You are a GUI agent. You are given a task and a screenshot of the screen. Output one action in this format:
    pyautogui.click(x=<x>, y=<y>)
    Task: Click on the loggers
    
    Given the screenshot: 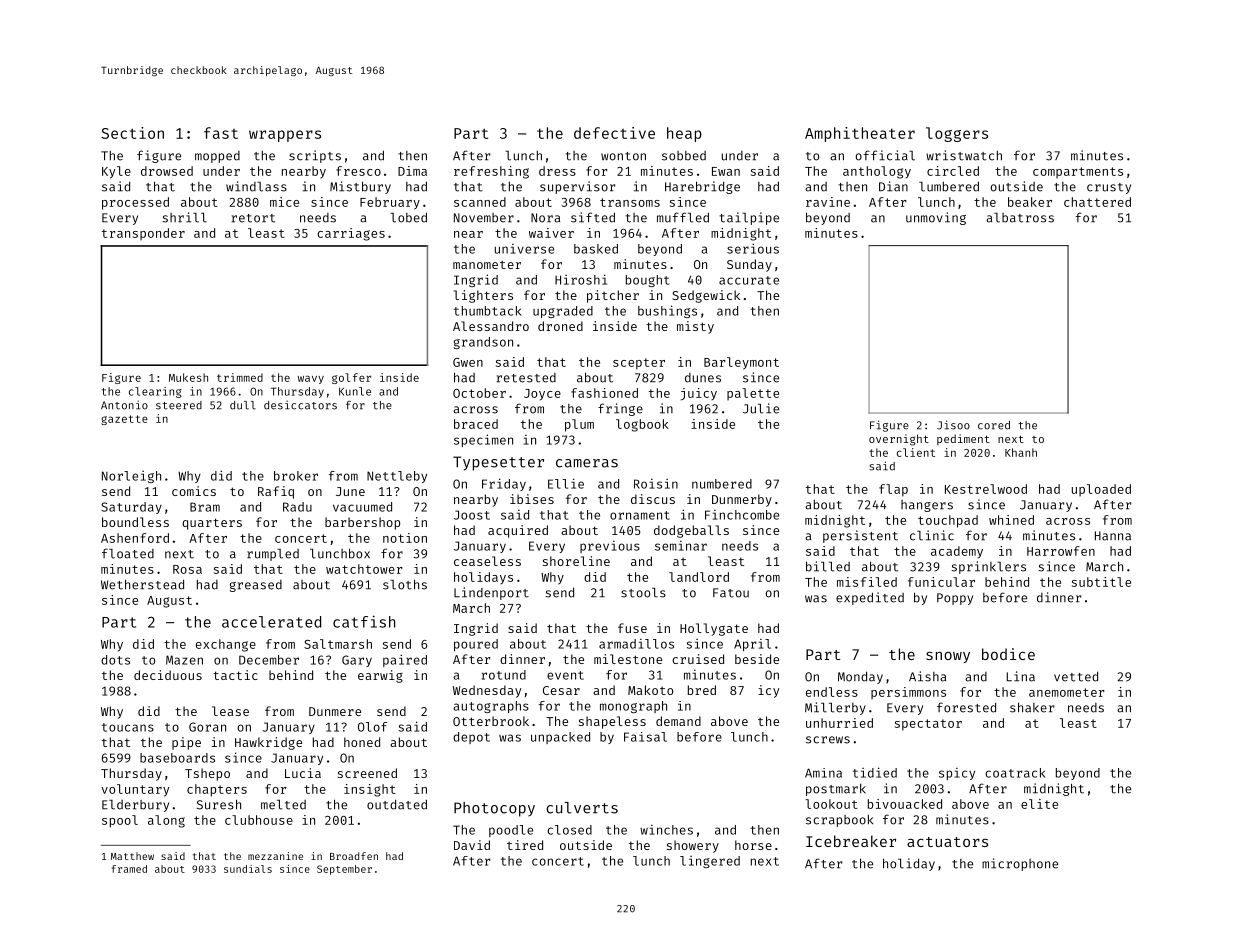 What is the action you would take?
    pyautogui.click(x=957, y=134)
